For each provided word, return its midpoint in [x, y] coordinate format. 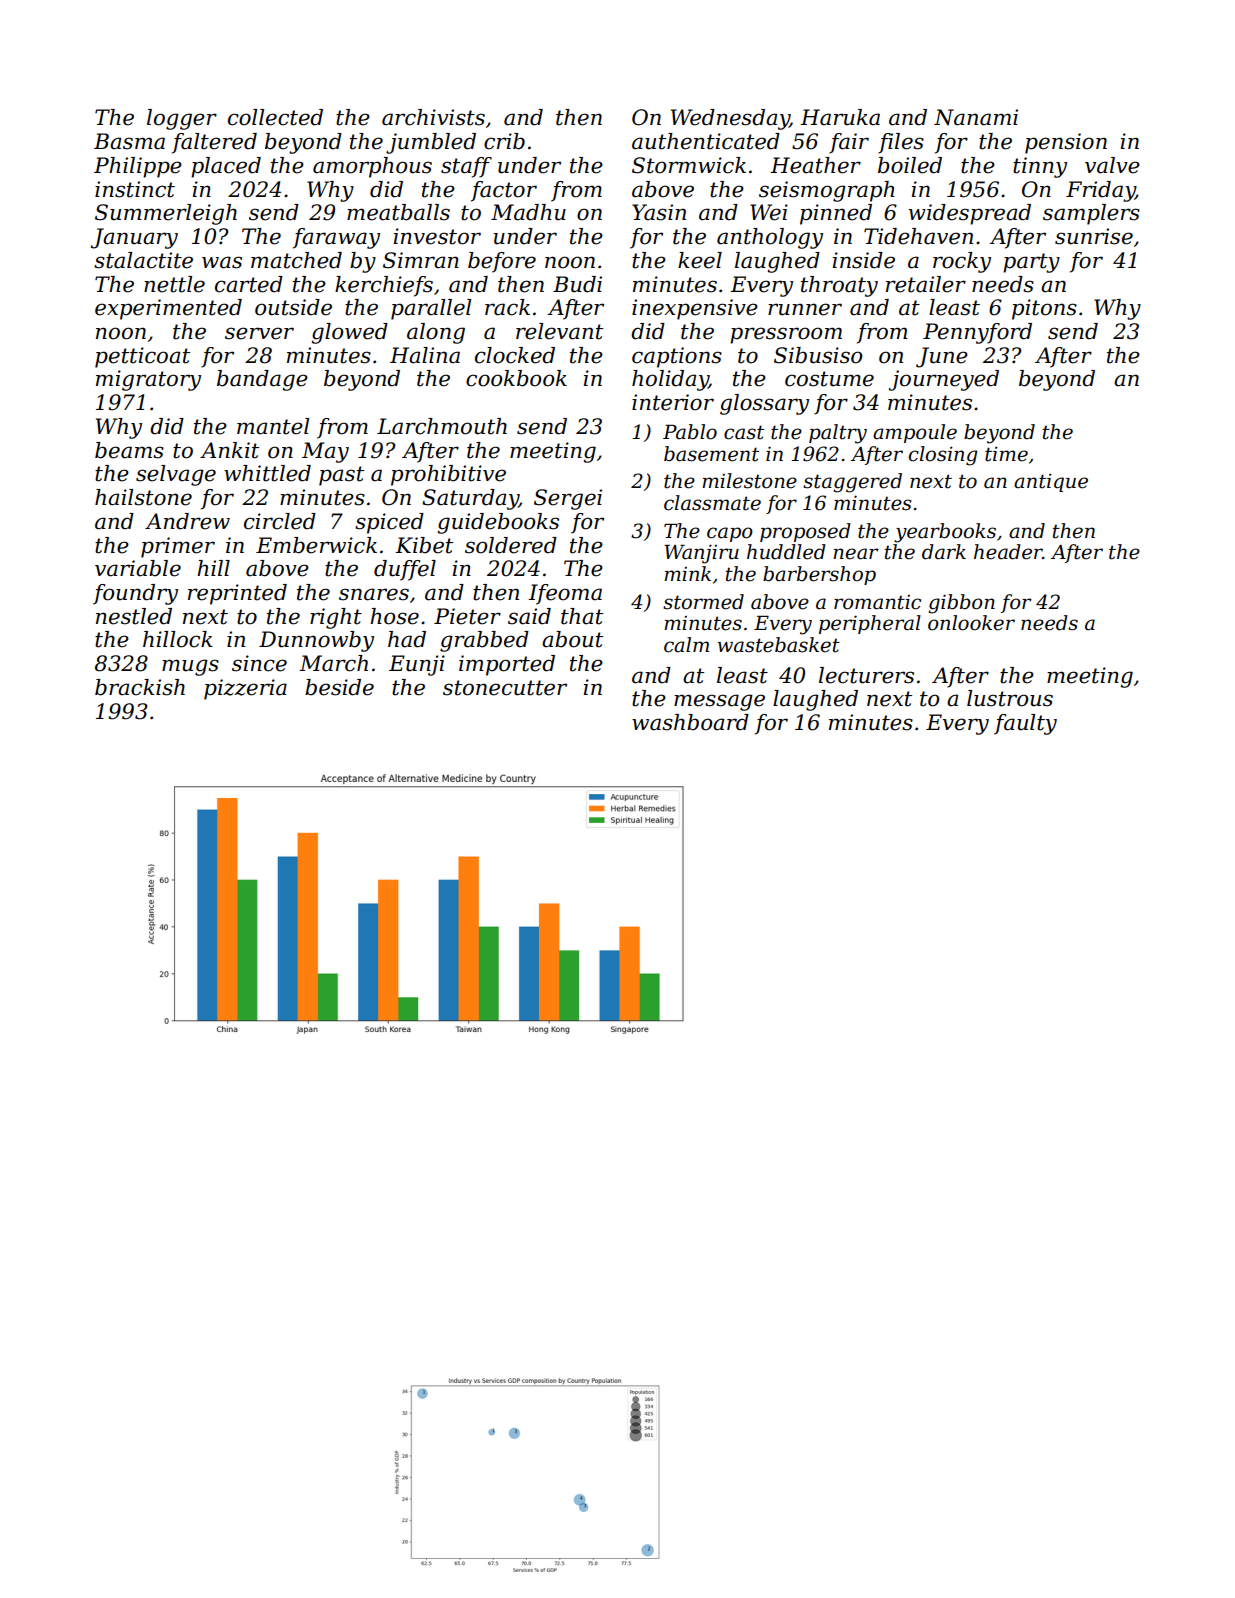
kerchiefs [384, 286]
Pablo [690, 432]
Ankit [229, 450]
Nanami [976, 117]
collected [275, 117]
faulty [1025, 724]
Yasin [659, 212]
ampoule [915, 433]
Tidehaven [918, 236]
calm [686, 645]
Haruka [840, 117]
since [259, 663]
